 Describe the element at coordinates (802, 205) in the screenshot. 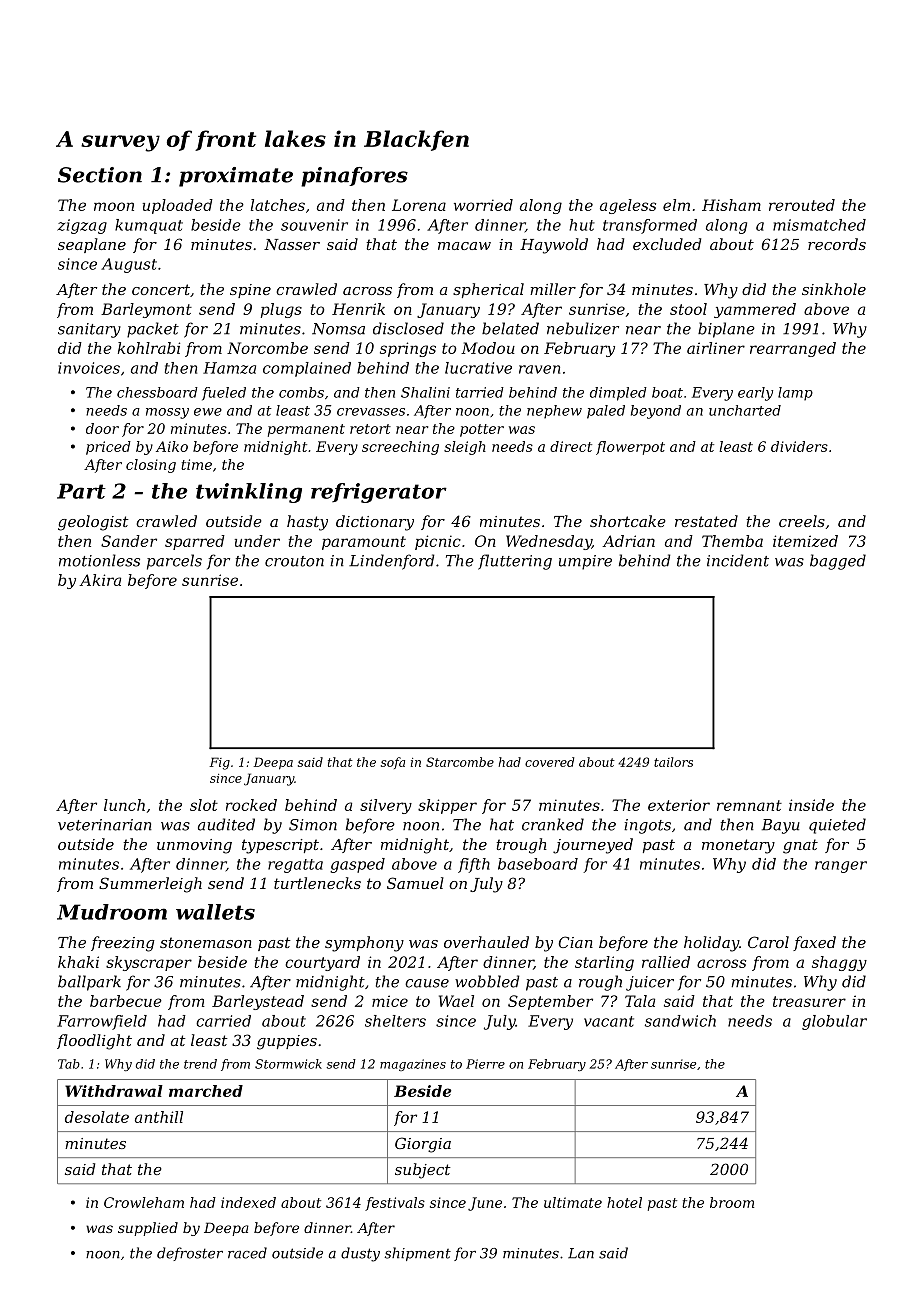

I see `rerouted` at that location.
